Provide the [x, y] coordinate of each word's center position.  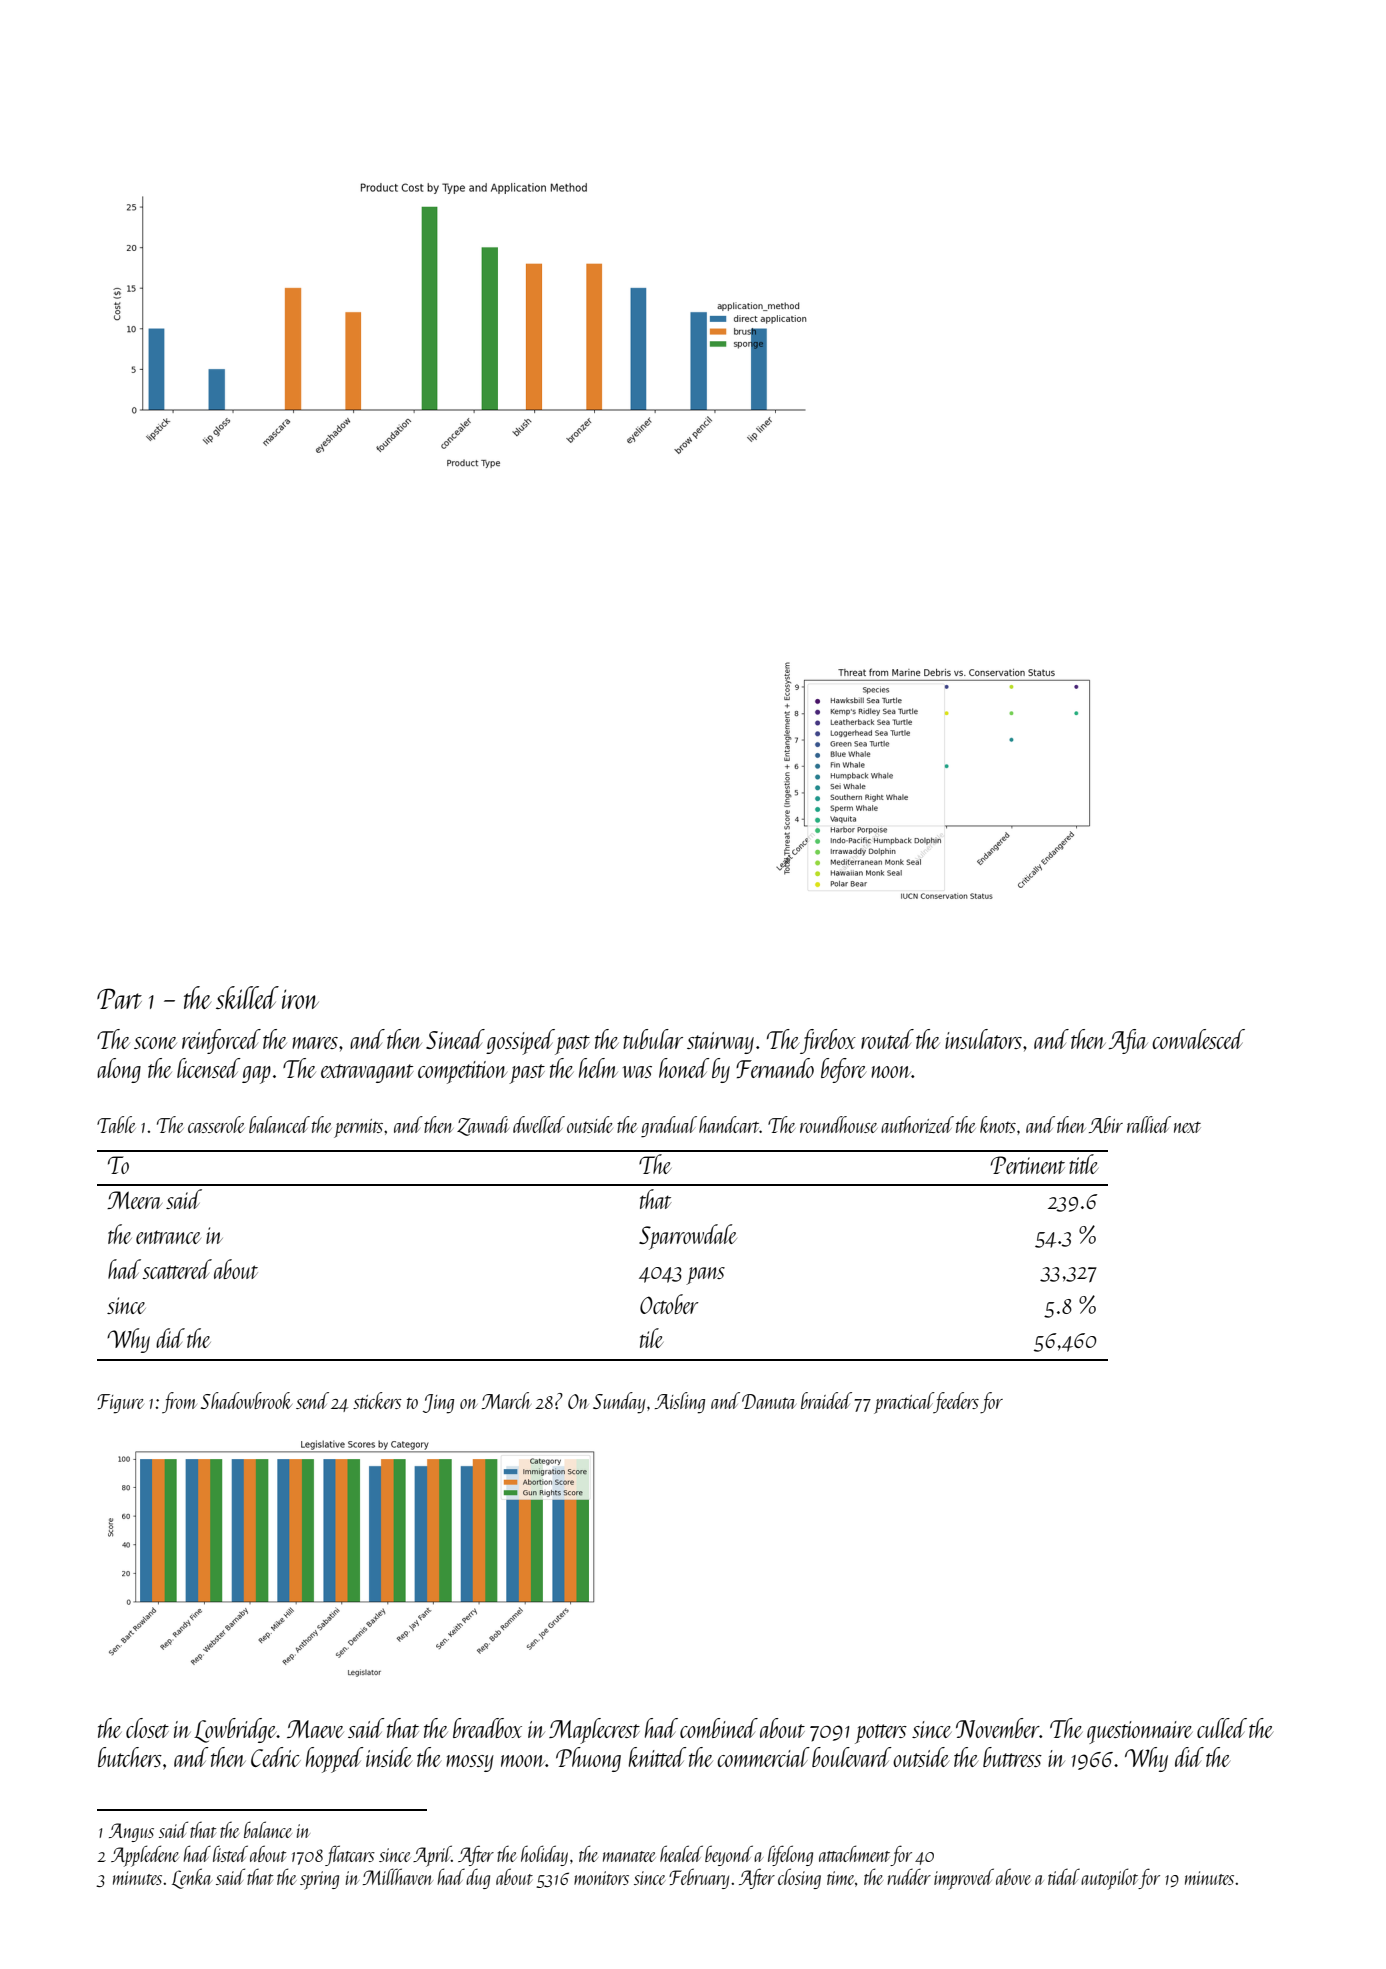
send [312, 1400]
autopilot [1110, 1879]
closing [799, 1878]
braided [826, 1400]
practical [904, 1403]
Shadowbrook [246, 1400]
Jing [438, 1404]
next [1187, 1127]
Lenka [192, 1878]
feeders [956, 1402]
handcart [729, 1124]
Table [116, 1124]
